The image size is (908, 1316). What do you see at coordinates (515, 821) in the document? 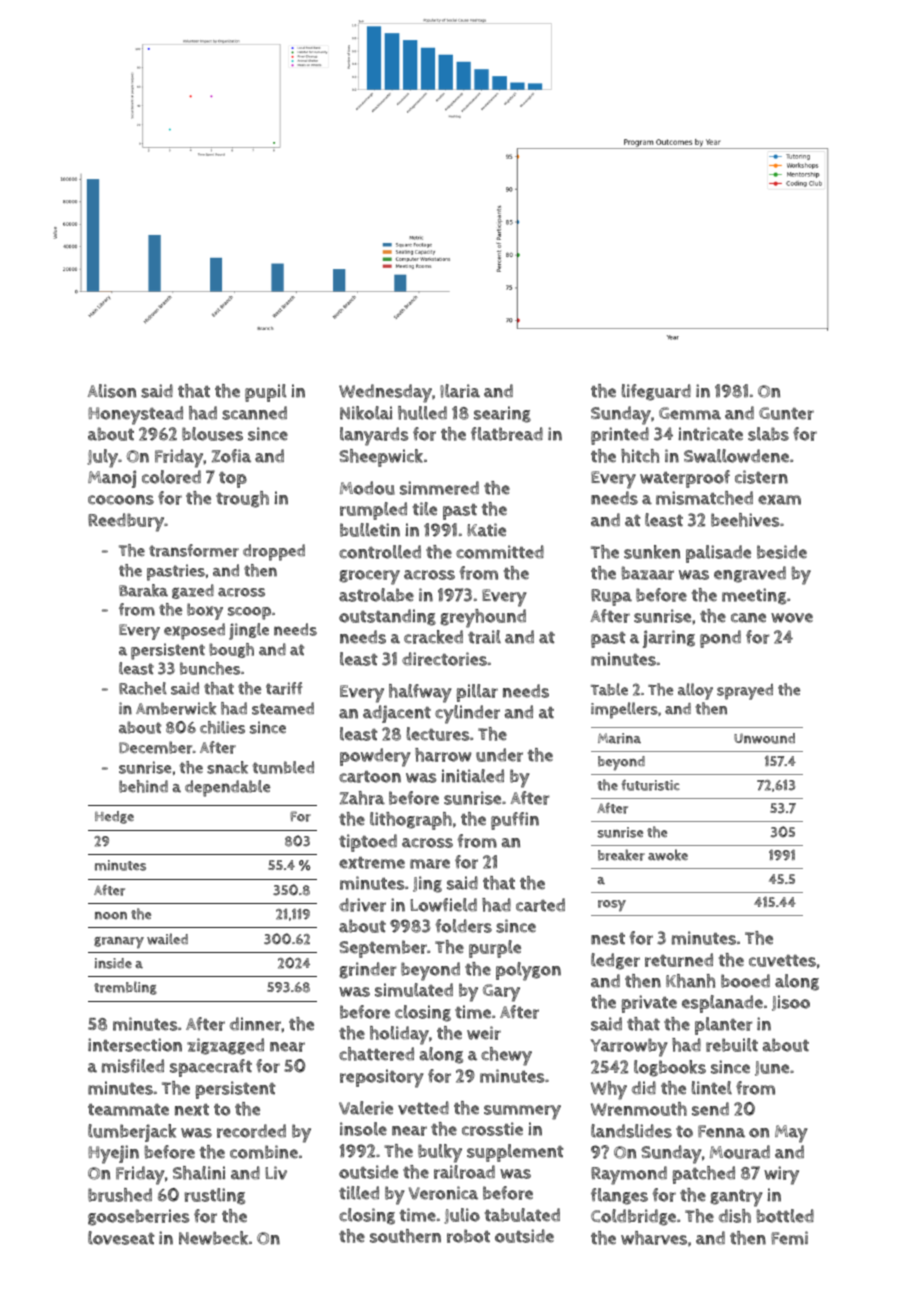
I see `puffin` at bounding box center [515, 821].
